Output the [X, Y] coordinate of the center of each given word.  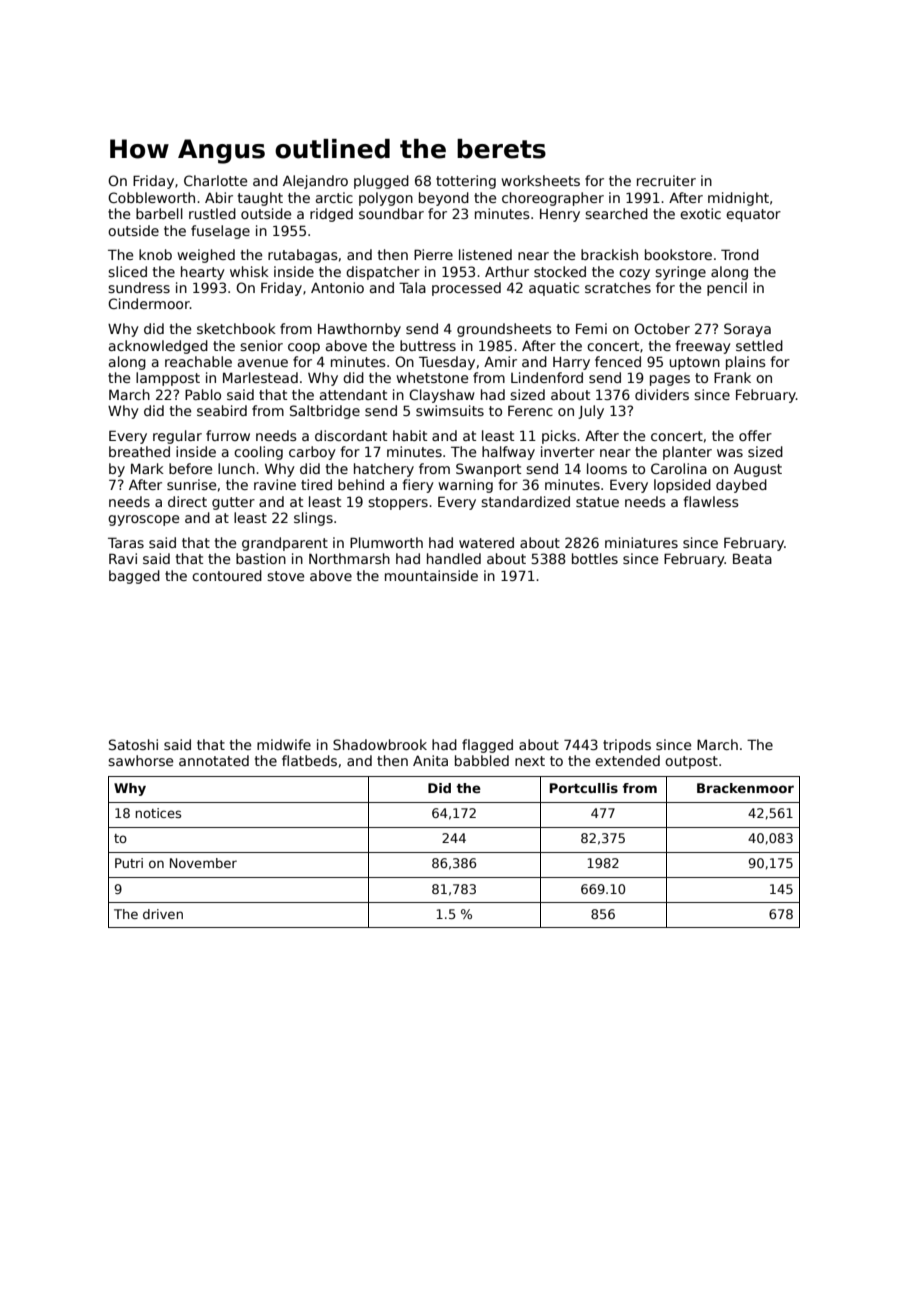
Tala [412, 287]
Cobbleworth [151, 197]
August [758, 470]
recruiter [666, 180]
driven [163, 914]
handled [454, 558]
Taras [126, 542]
